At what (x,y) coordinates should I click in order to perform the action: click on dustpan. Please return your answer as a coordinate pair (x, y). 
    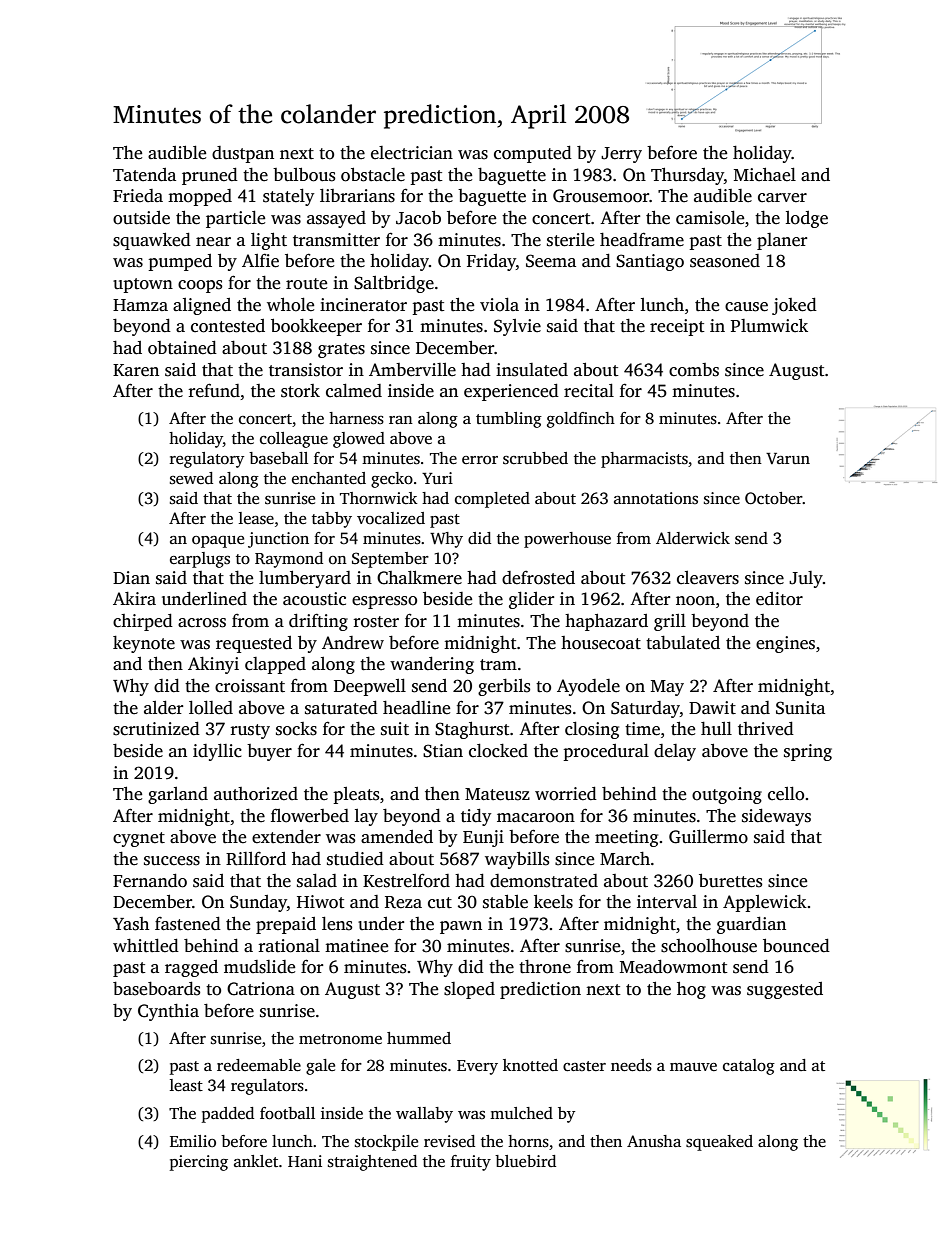
    Looking at the image, I should click on (243, 154).
